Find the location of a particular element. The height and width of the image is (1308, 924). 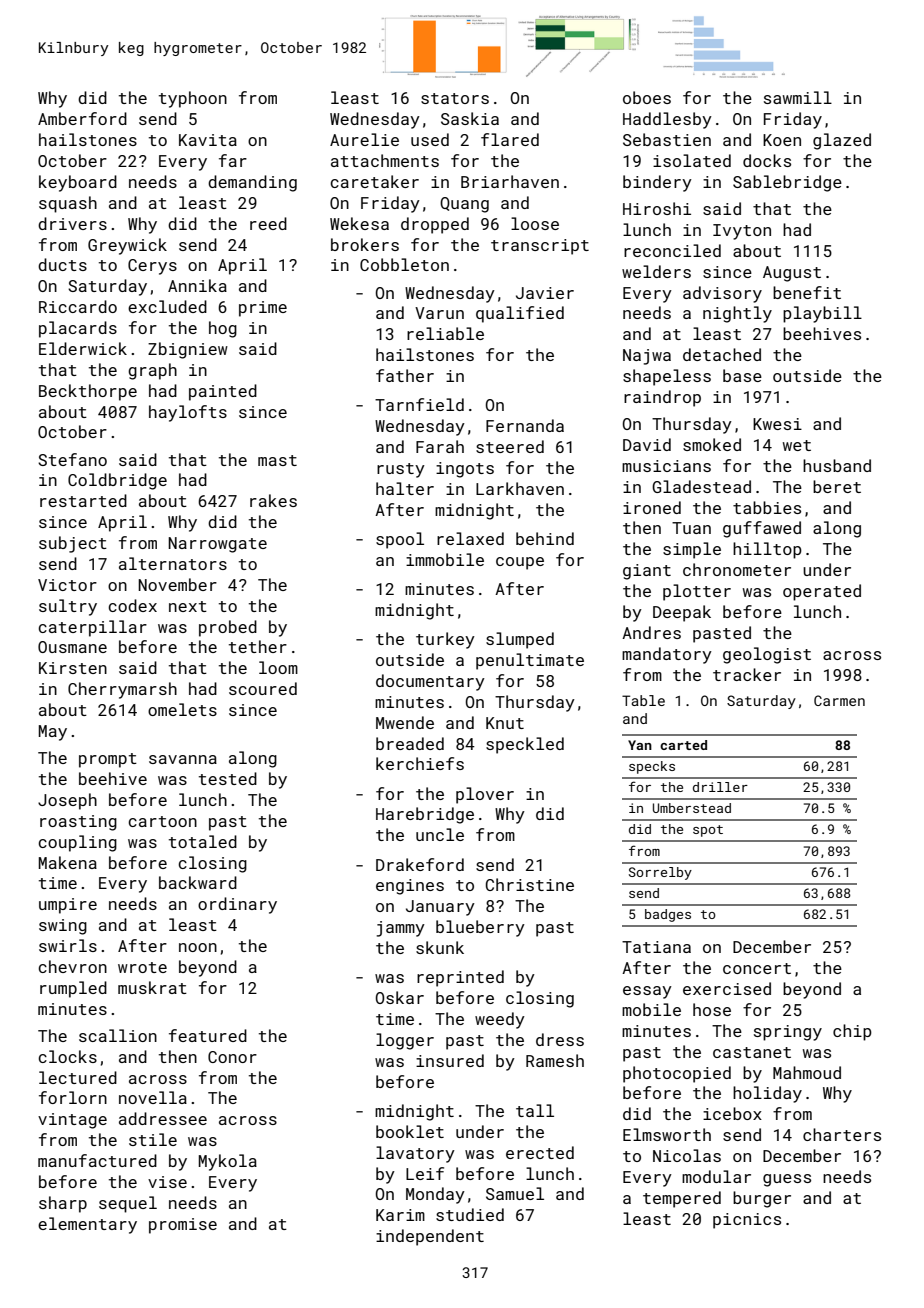

booklet is located at coordinates (410, 1131).
